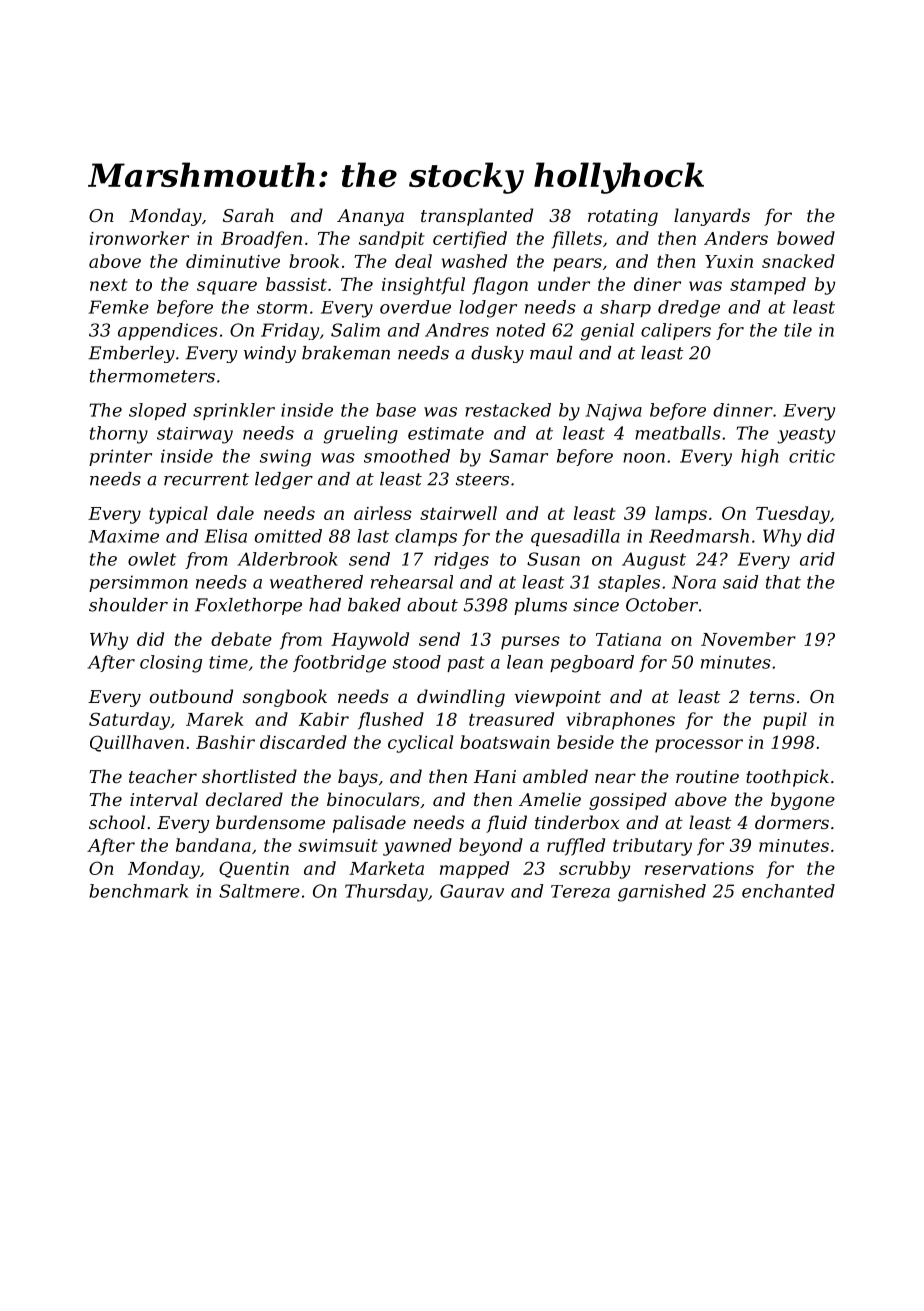  What do you see at coordinates (613, 412) in the page?
I see `Najwa` at bounding box center [613, 412].
